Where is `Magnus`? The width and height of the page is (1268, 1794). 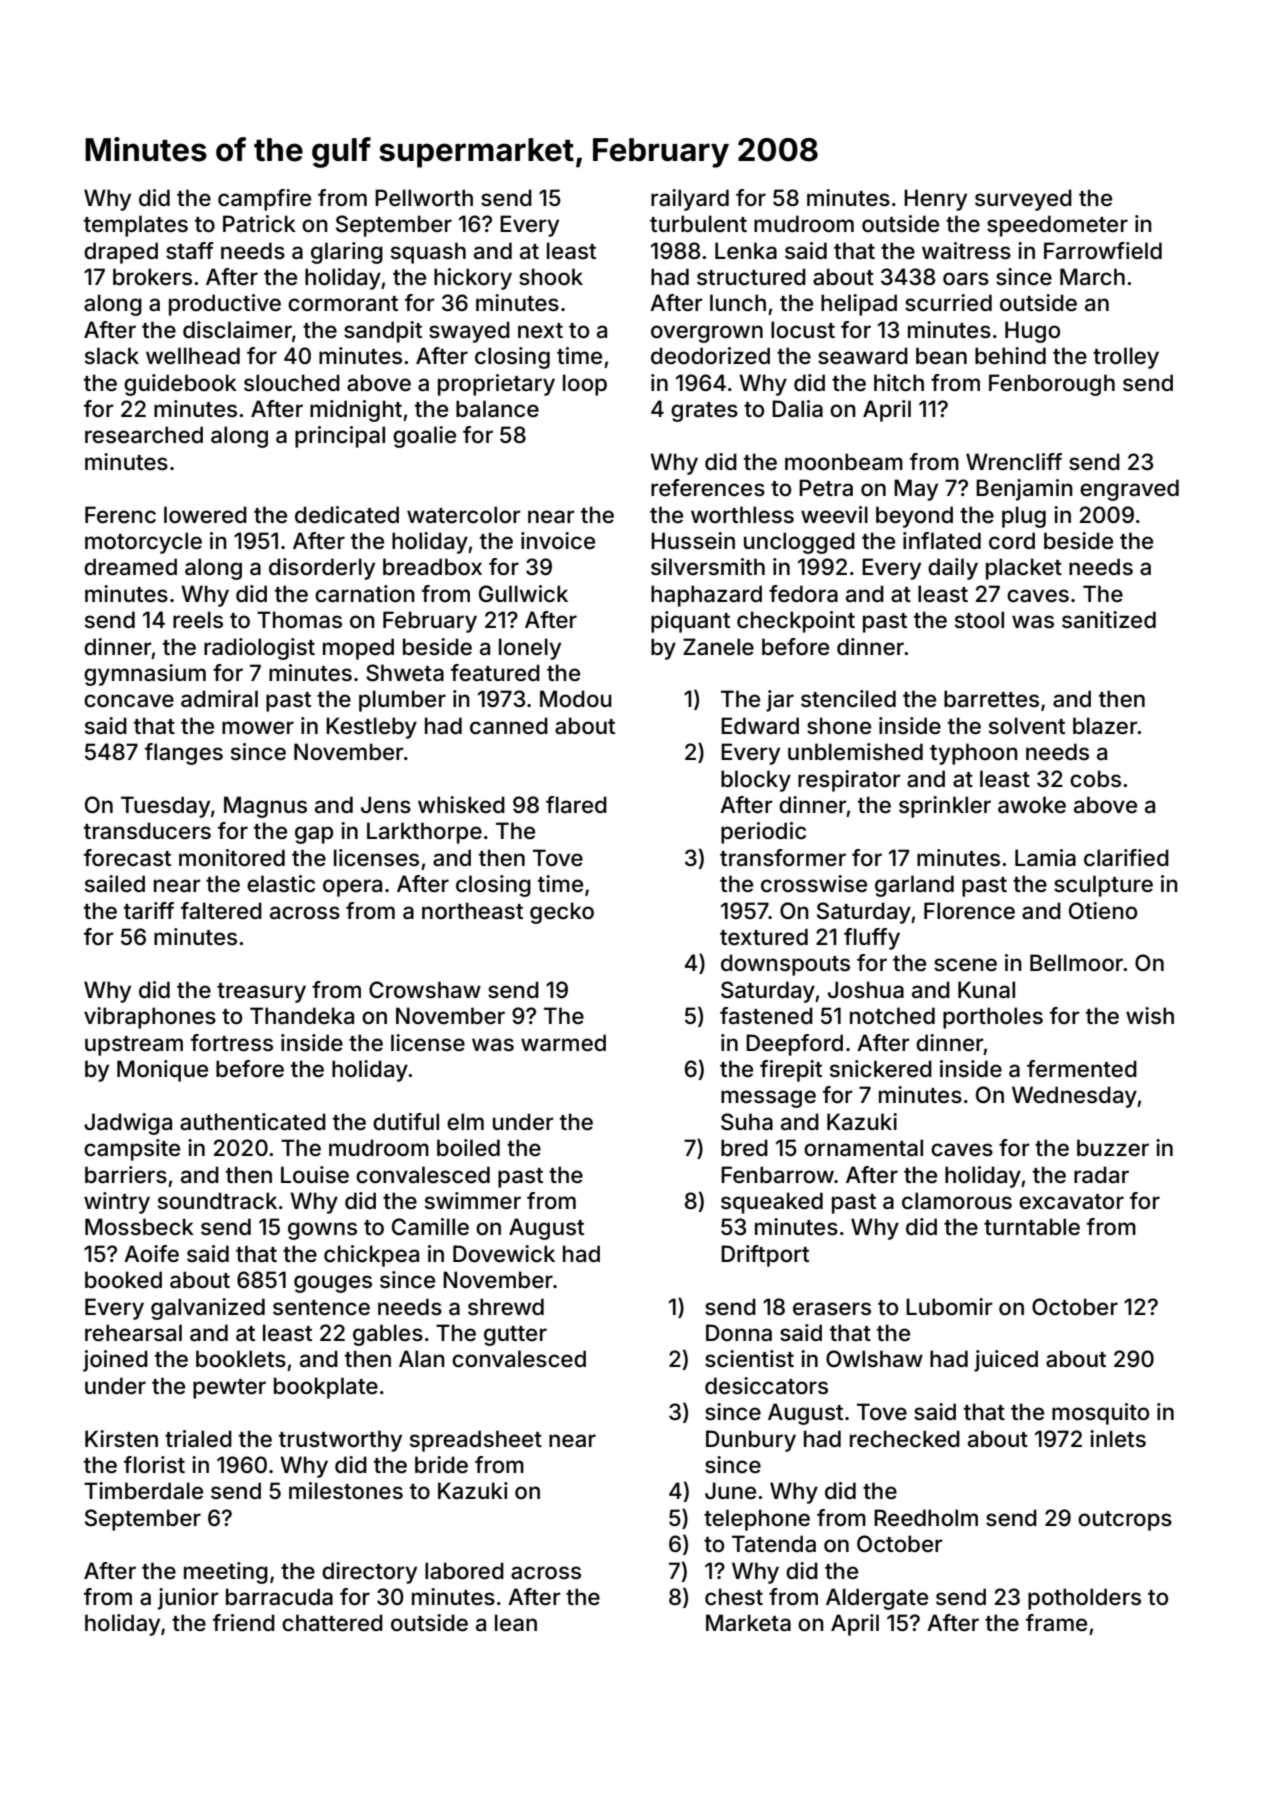 Magnus is located at coordinates (265, 807).
